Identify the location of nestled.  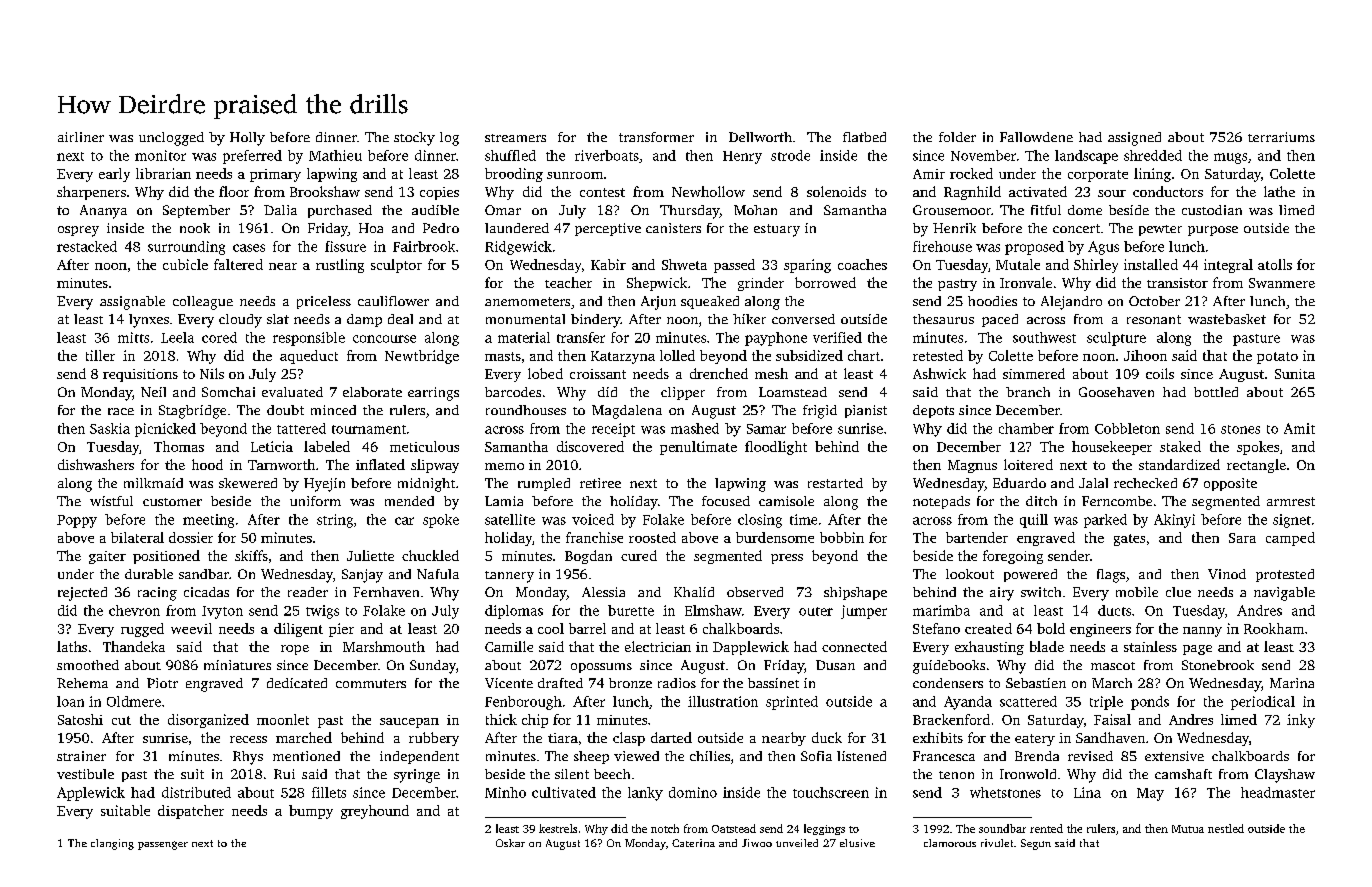
(1226, 828).
